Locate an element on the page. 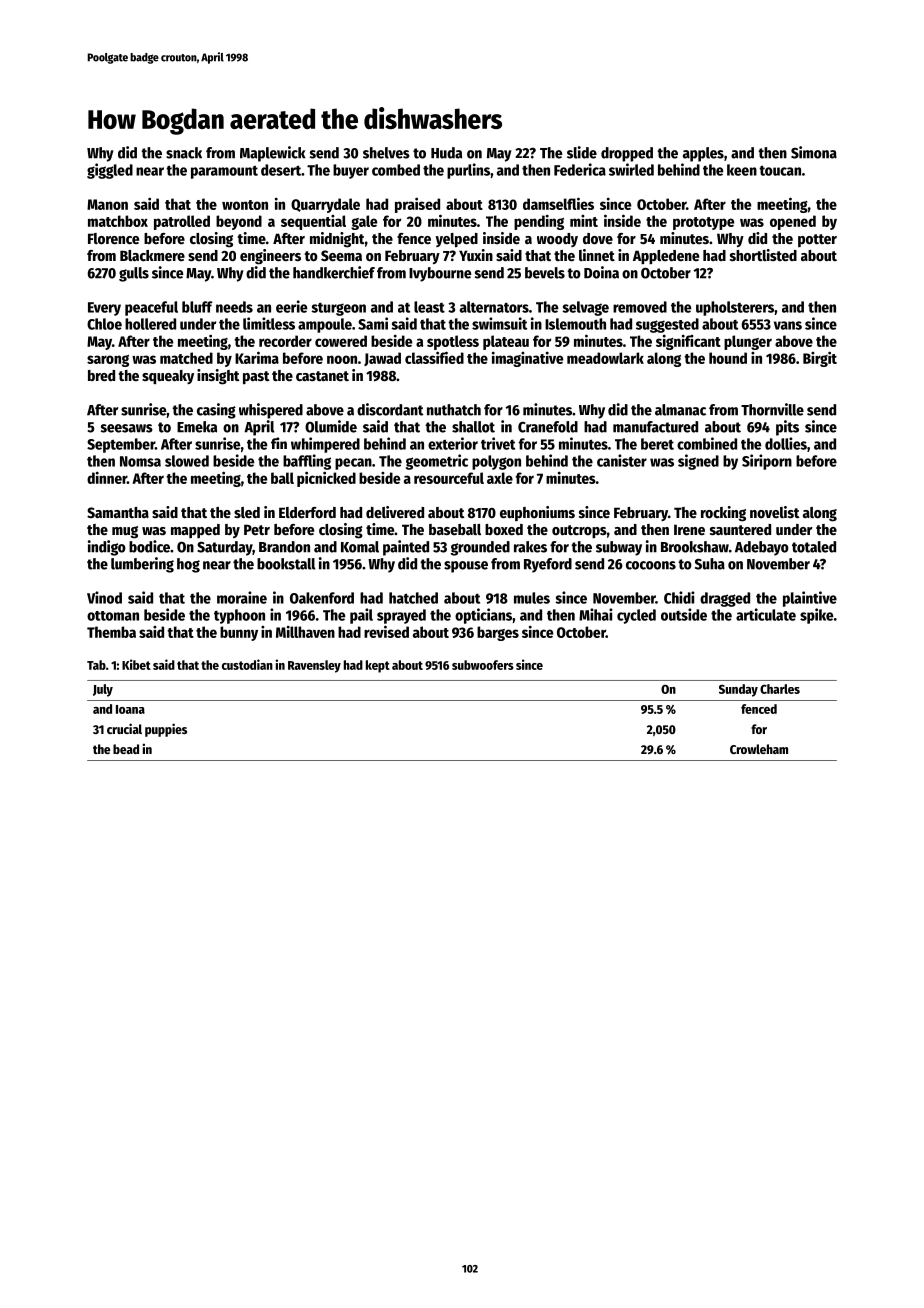 This page has width=924, height=1308. ottoman is located at coordinates (113, 616).
